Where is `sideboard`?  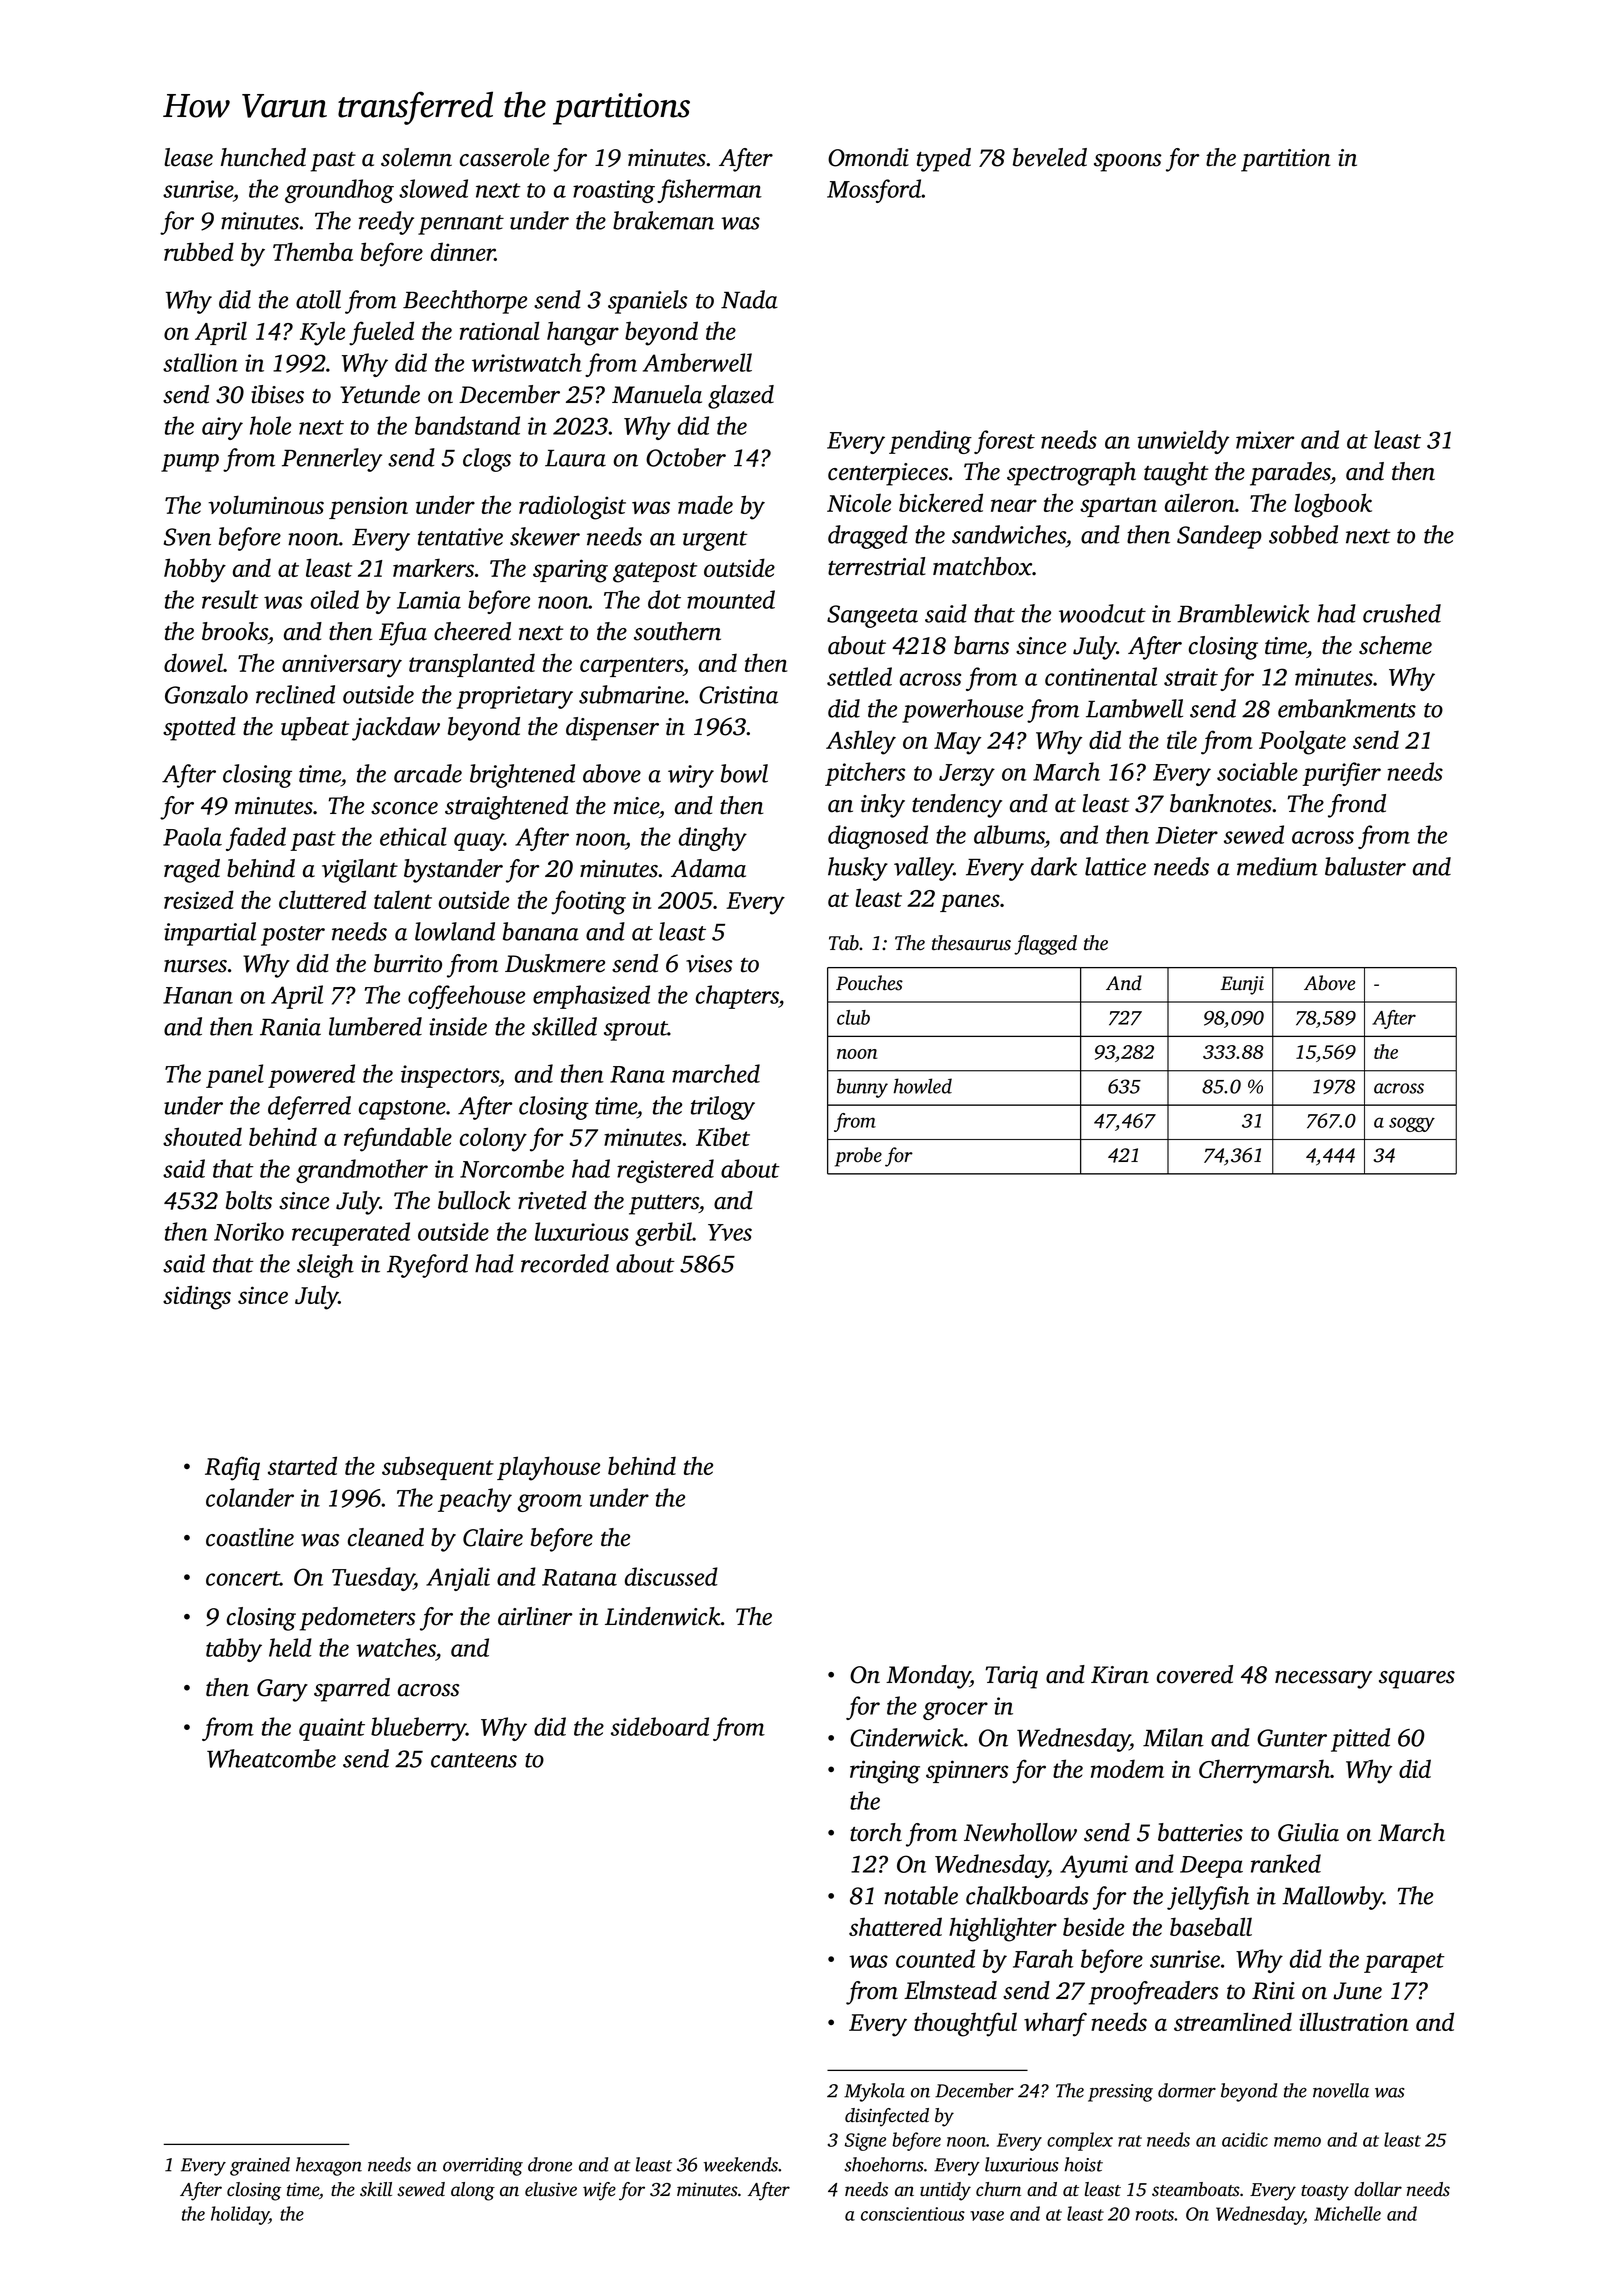 sideboard is located at coordinates (660, 1726).
